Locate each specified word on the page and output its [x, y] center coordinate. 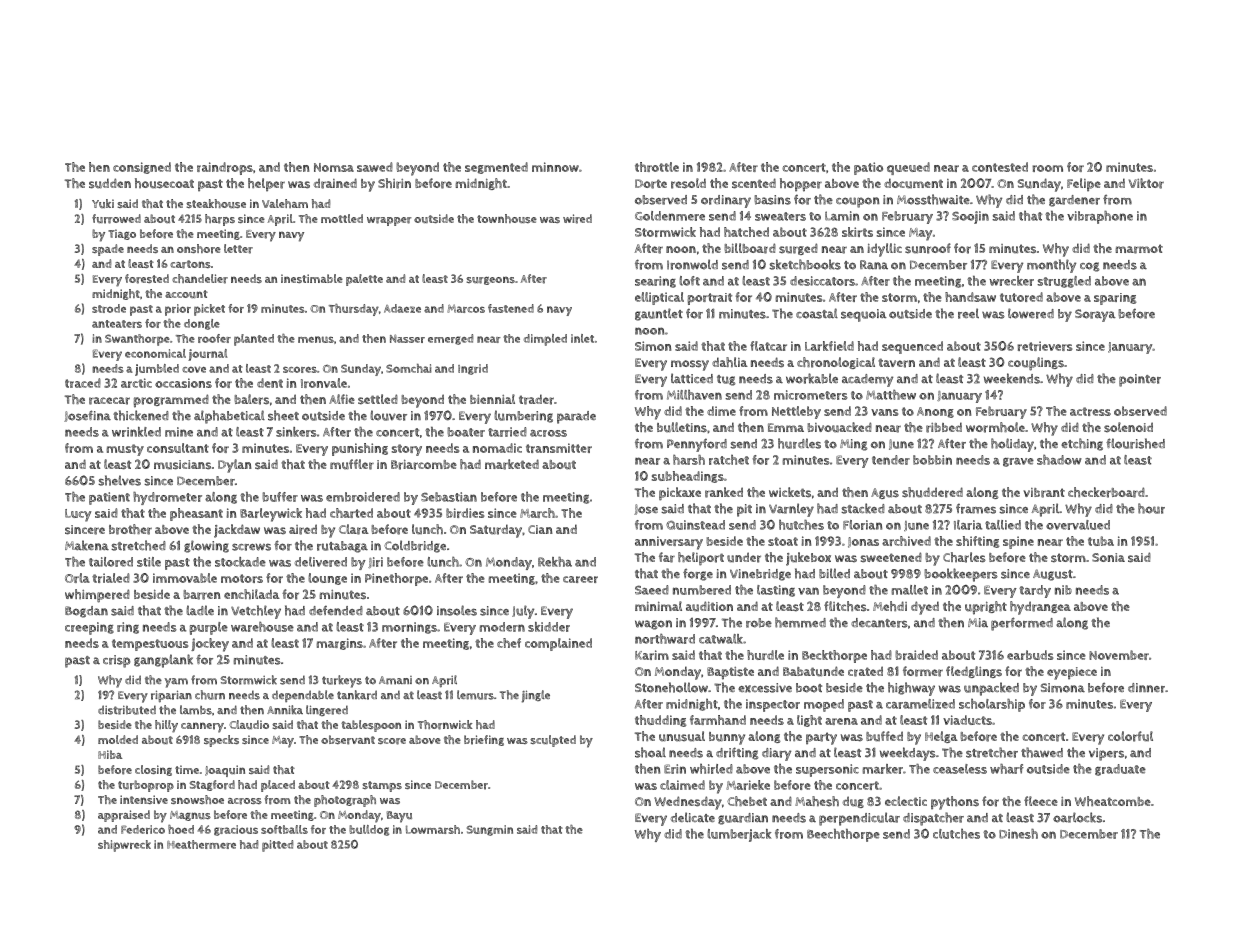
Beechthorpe [843, 835]
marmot [1139, 249]
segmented [496, 168]
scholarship [992, 705]
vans [884, 412]
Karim [652, 655]
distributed [127, 710]
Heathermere [201, 844]
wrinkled [136, 432]
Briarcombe [424, 465]
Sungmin [490, 830]
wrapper [389, 221]
